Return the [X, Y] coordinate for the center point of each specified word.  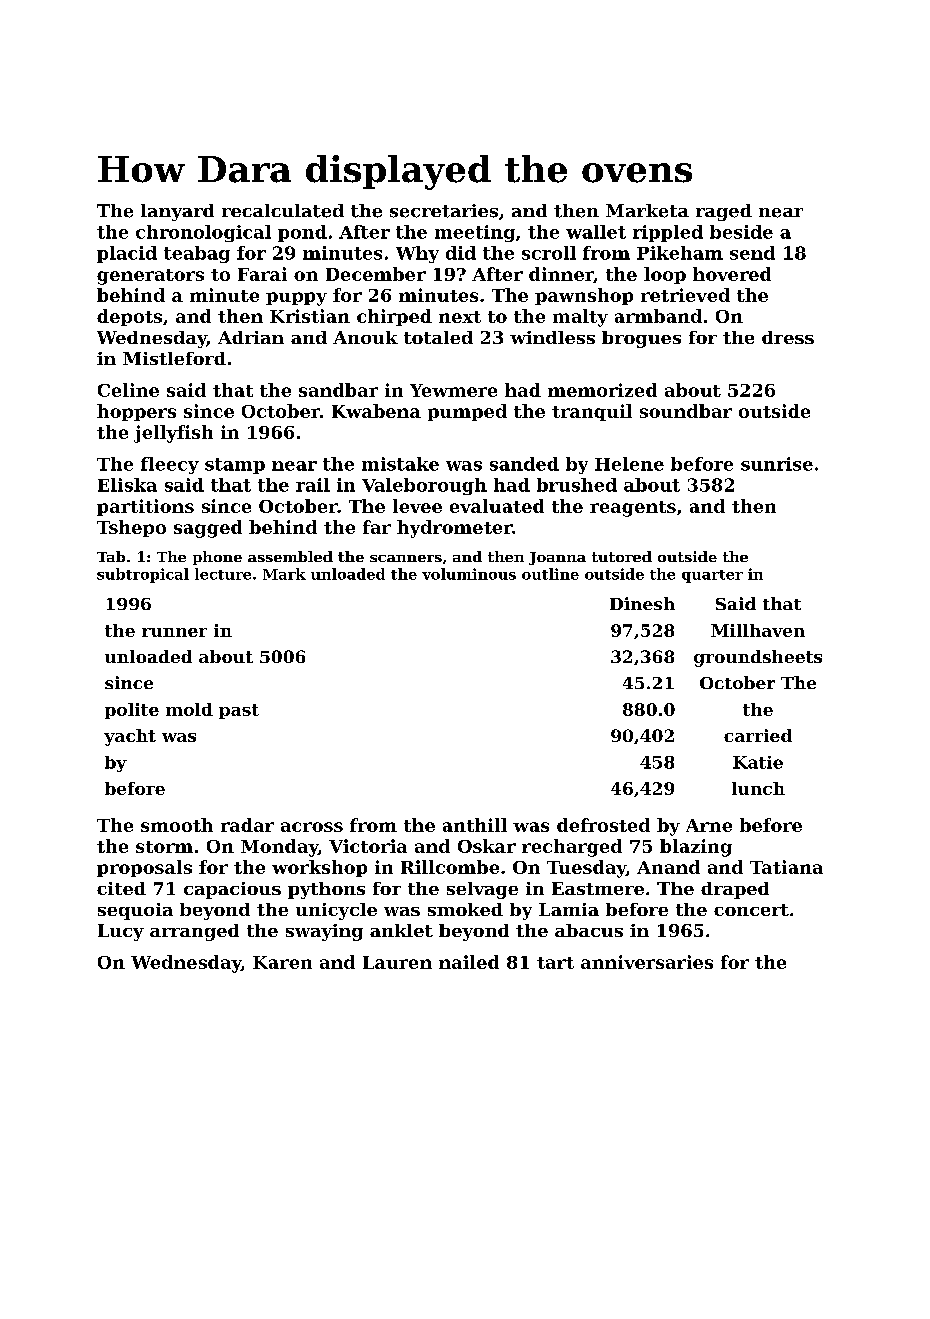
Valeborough [424, 486]
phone [217, 558]
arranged [194, 932]
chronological [203, 233]
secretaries [444, 211]
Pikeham [680, 253]
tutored [622, 556]
